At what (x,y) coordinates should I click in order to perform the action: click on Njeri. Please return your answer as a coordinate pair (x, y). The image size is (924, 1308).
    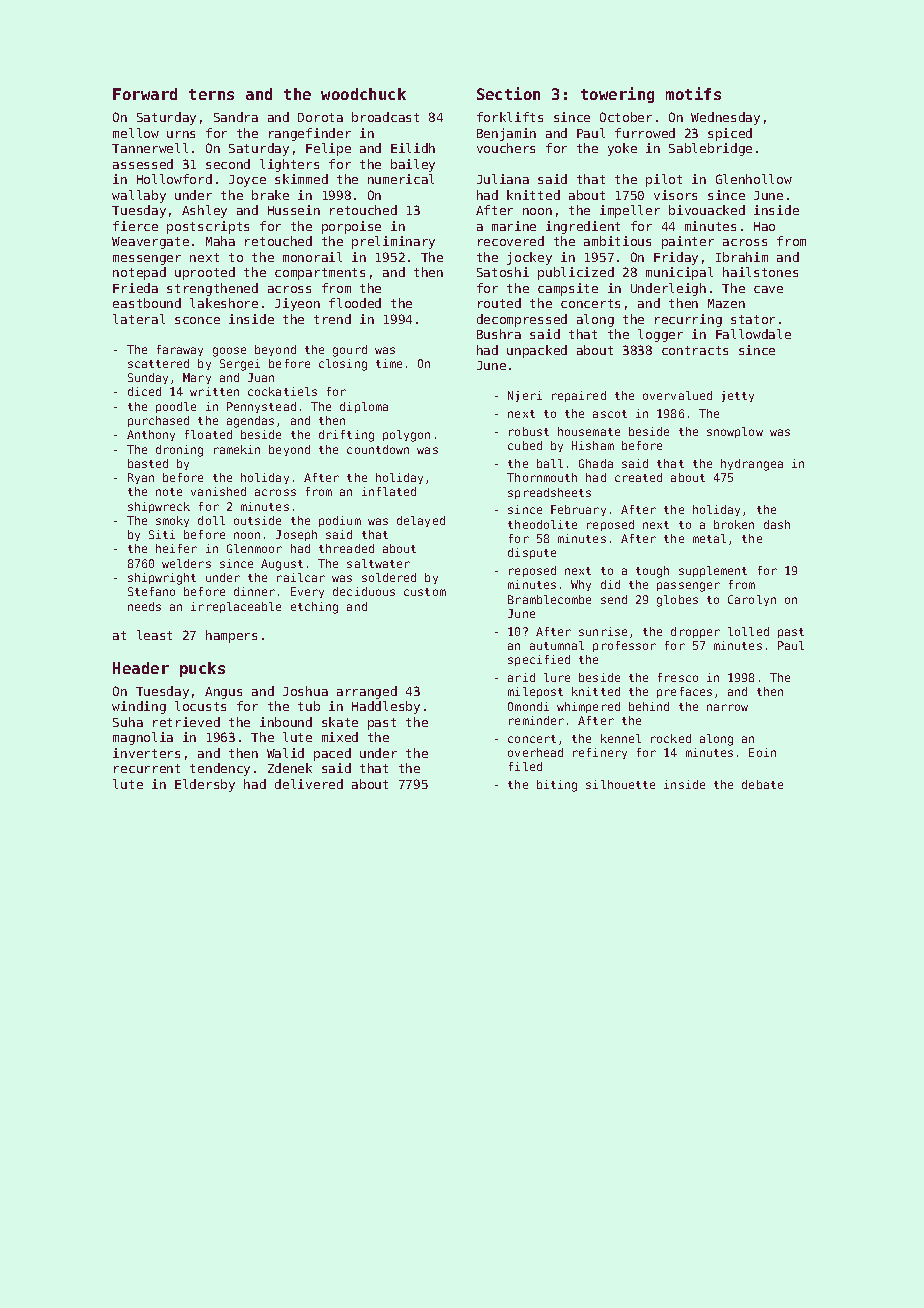
    Looking at the image, I should click on (525, 396).
